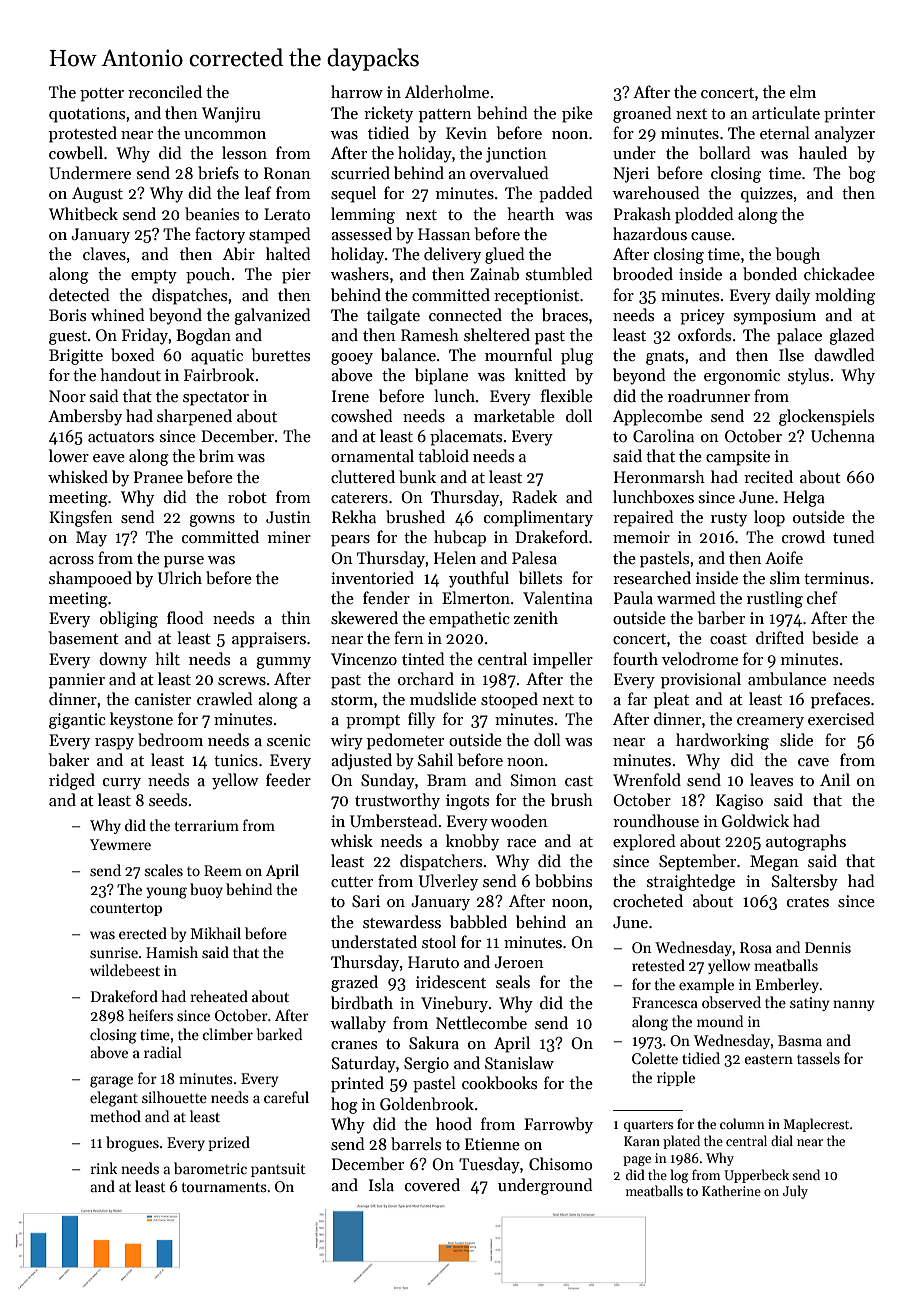  Describe the element at coordinates (104, 1168) in the screenshot. I see `rink` at that location.
